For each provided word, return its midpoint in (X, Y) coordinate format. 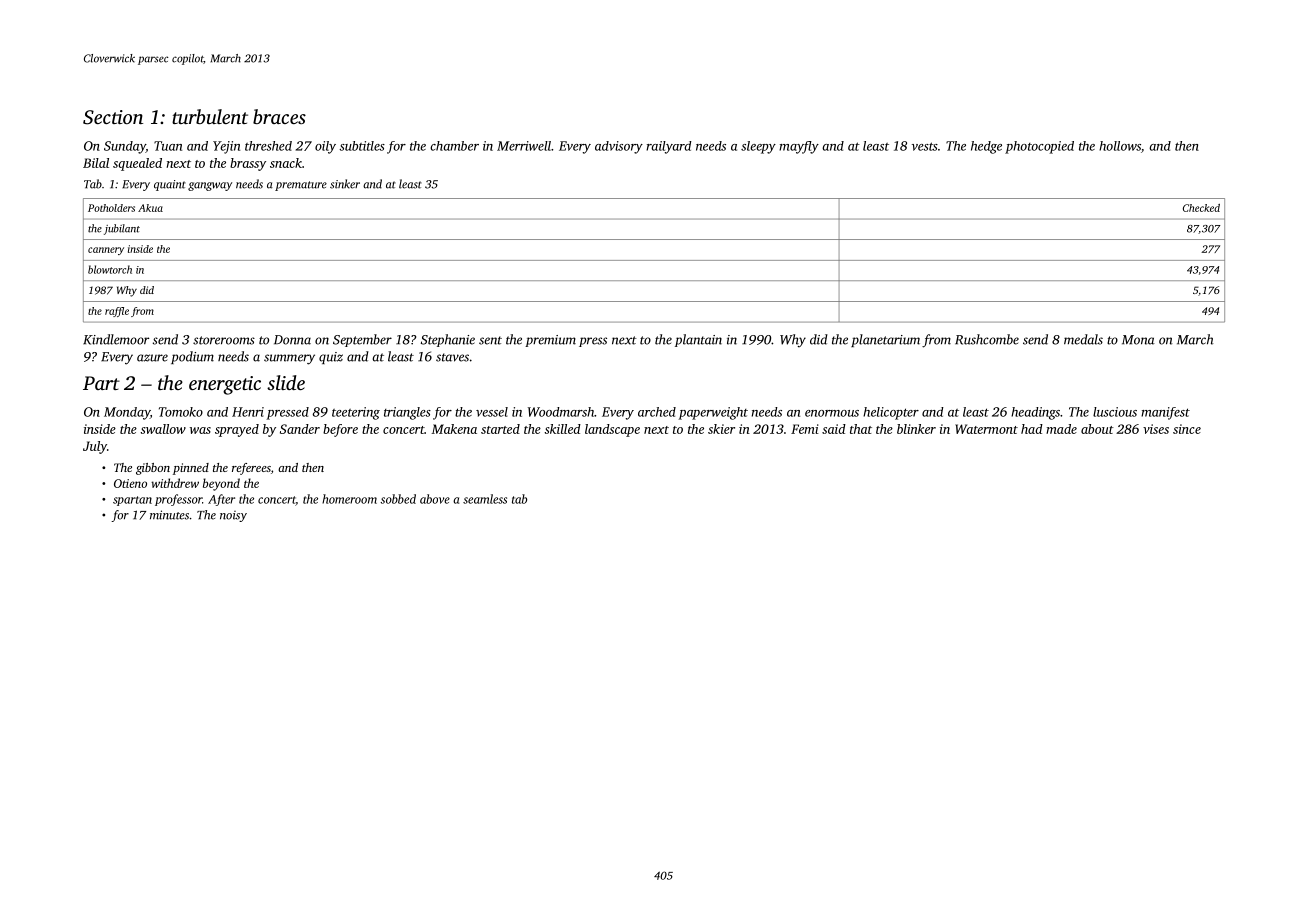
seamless (485, 499)
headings (1035, 413)
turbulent (210, 116)
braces (279, 116)
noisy (233, 516)
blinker (916, 429)
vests (925, 146)
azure (152, 358)
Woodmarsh (561, 412)
